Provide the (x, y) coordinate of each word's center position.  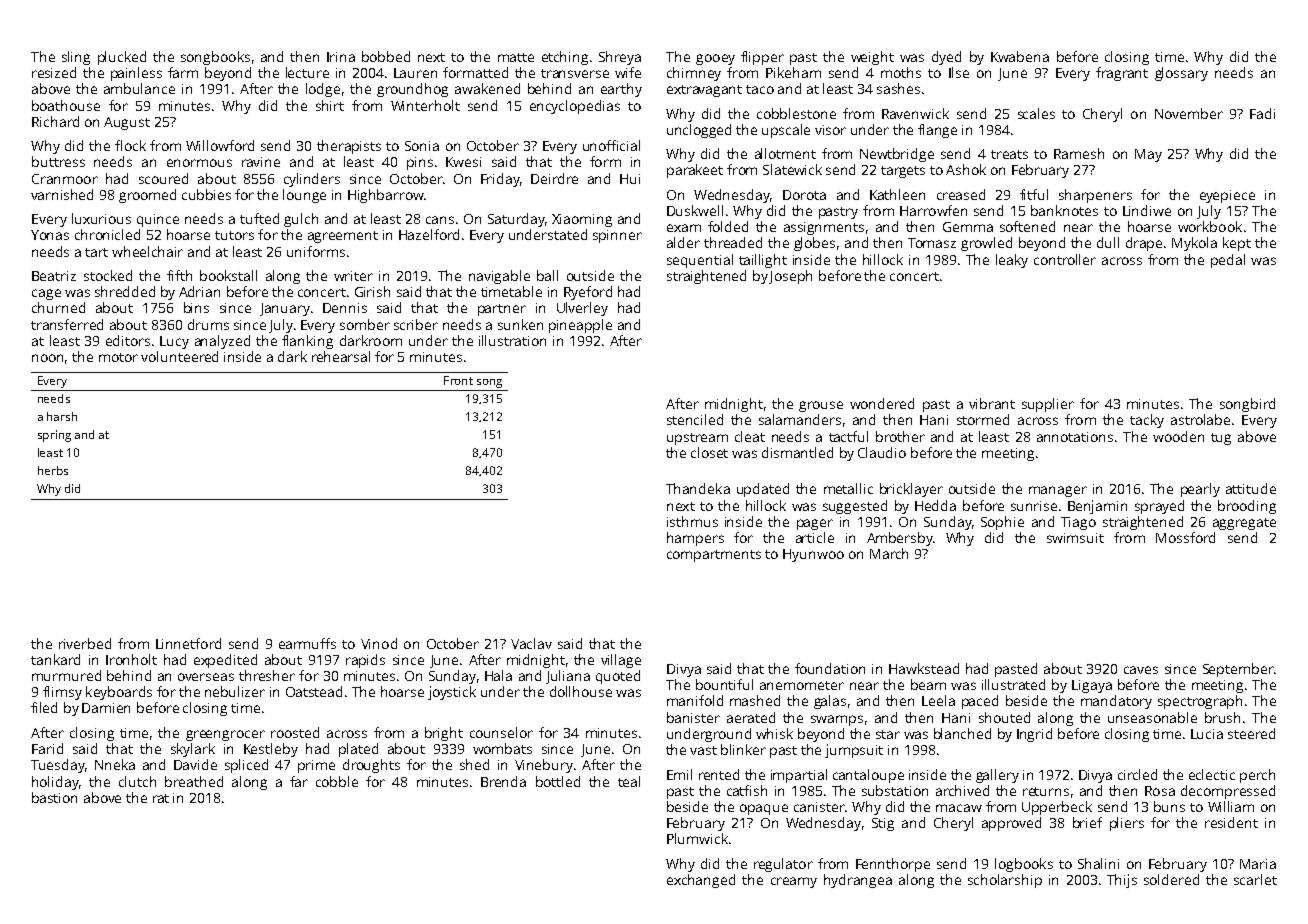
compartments (714, 556)
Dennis (345, 308)
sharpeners (1095, 196)
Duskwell (695, 210)
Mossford (1185, 537)
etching (565, 58)
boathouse (66, 105)
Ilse (959, 72)
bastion (54, 797)
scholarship (1005, 881)
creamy (794, 882)
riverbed (85, 643)
